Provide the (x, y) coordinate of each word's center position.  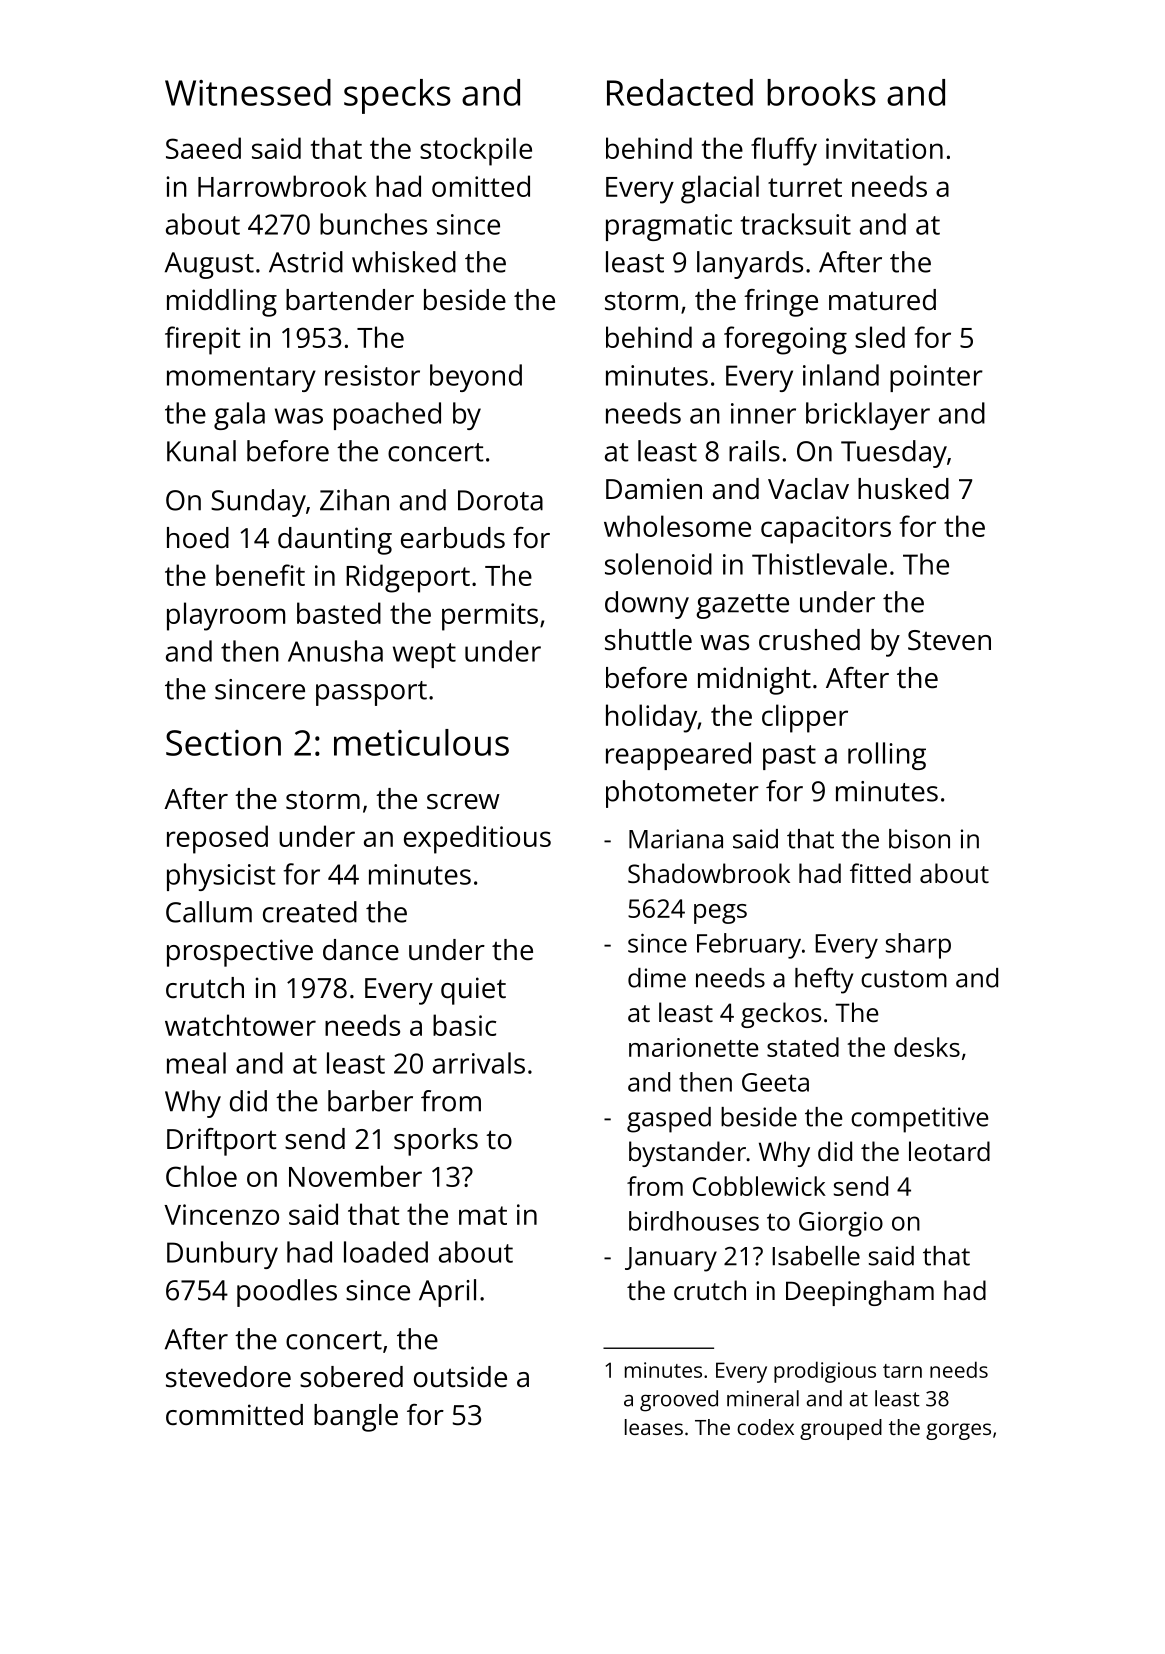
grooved (679, 1401)
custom (904, 979)
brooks (821, 92)
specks (397, 96)
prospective (240, 953)
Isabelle (816, 1256)
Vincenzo (221, 1214)
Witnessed (248, 92)
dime (657, 978)
